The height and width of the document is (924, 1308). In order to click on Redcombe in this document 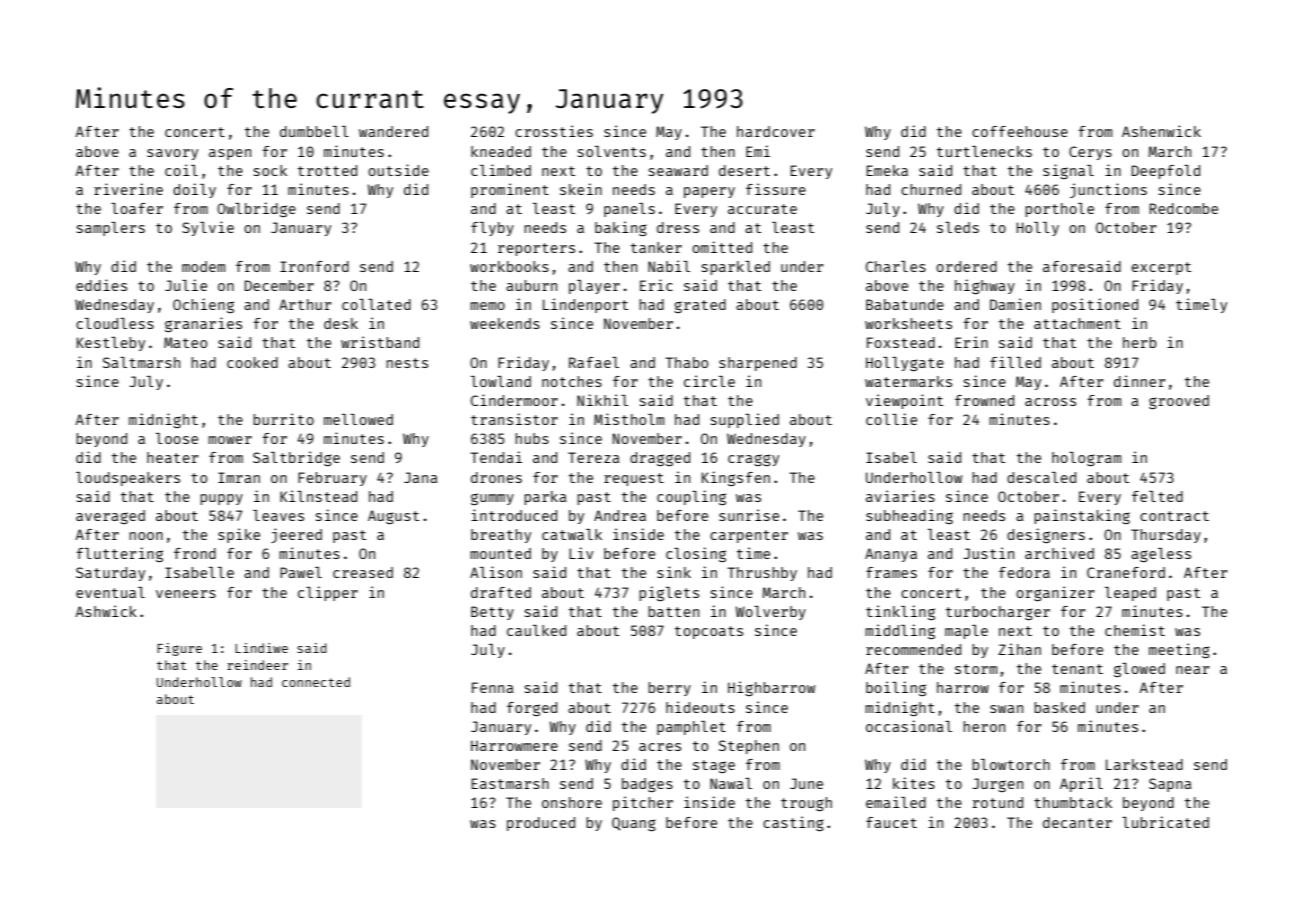, I will do `click(1183, 208)`.
